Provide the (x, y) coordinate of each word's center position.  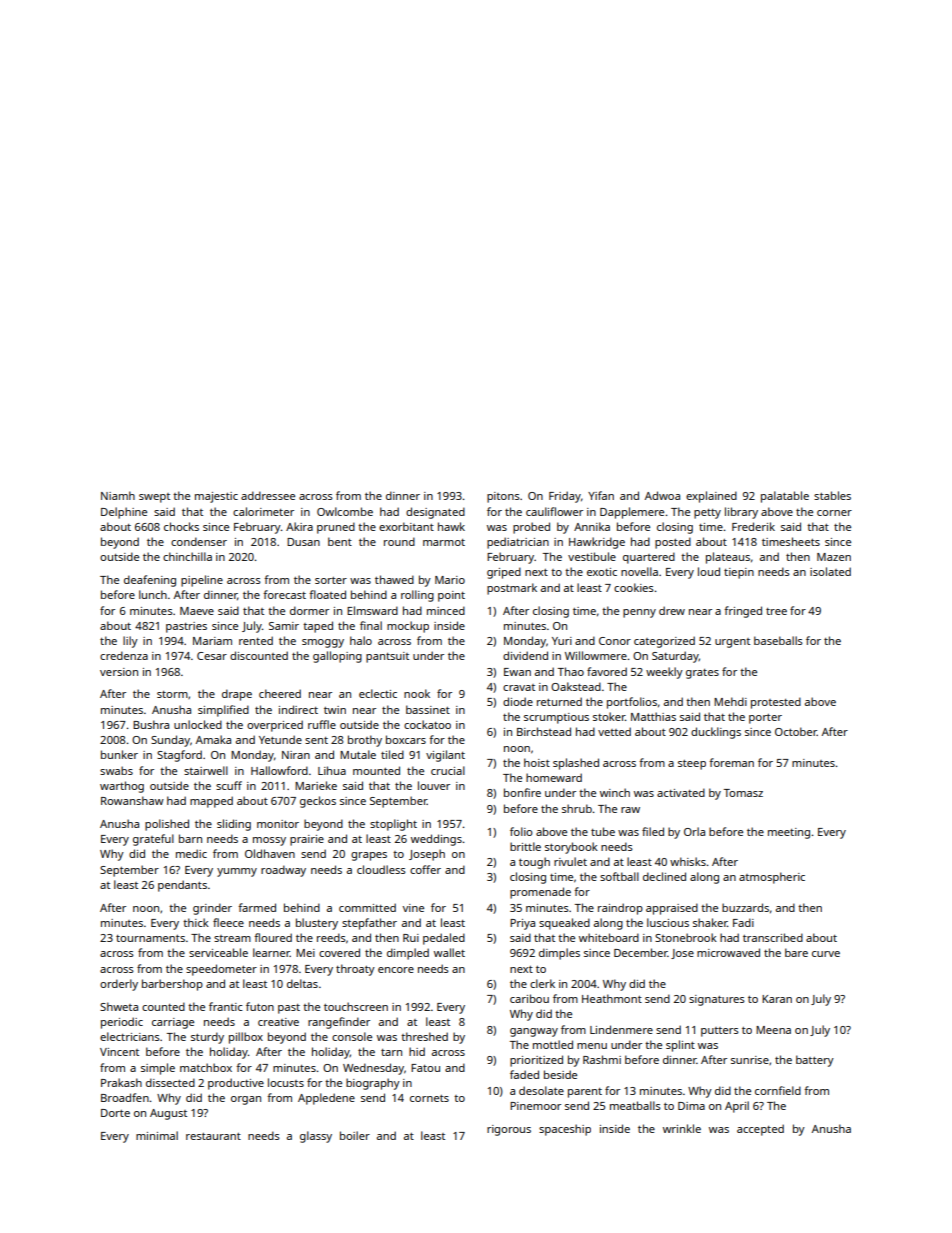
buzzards (745, 907)
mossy (269, 841)
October (796, 731)
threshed (424, 1036)
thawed (394, 579)
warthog (122, 787)
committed (367, 907)
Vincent (119, 1052)
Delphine (124, 513)
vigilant (445, 756)
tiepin (739, 573)
